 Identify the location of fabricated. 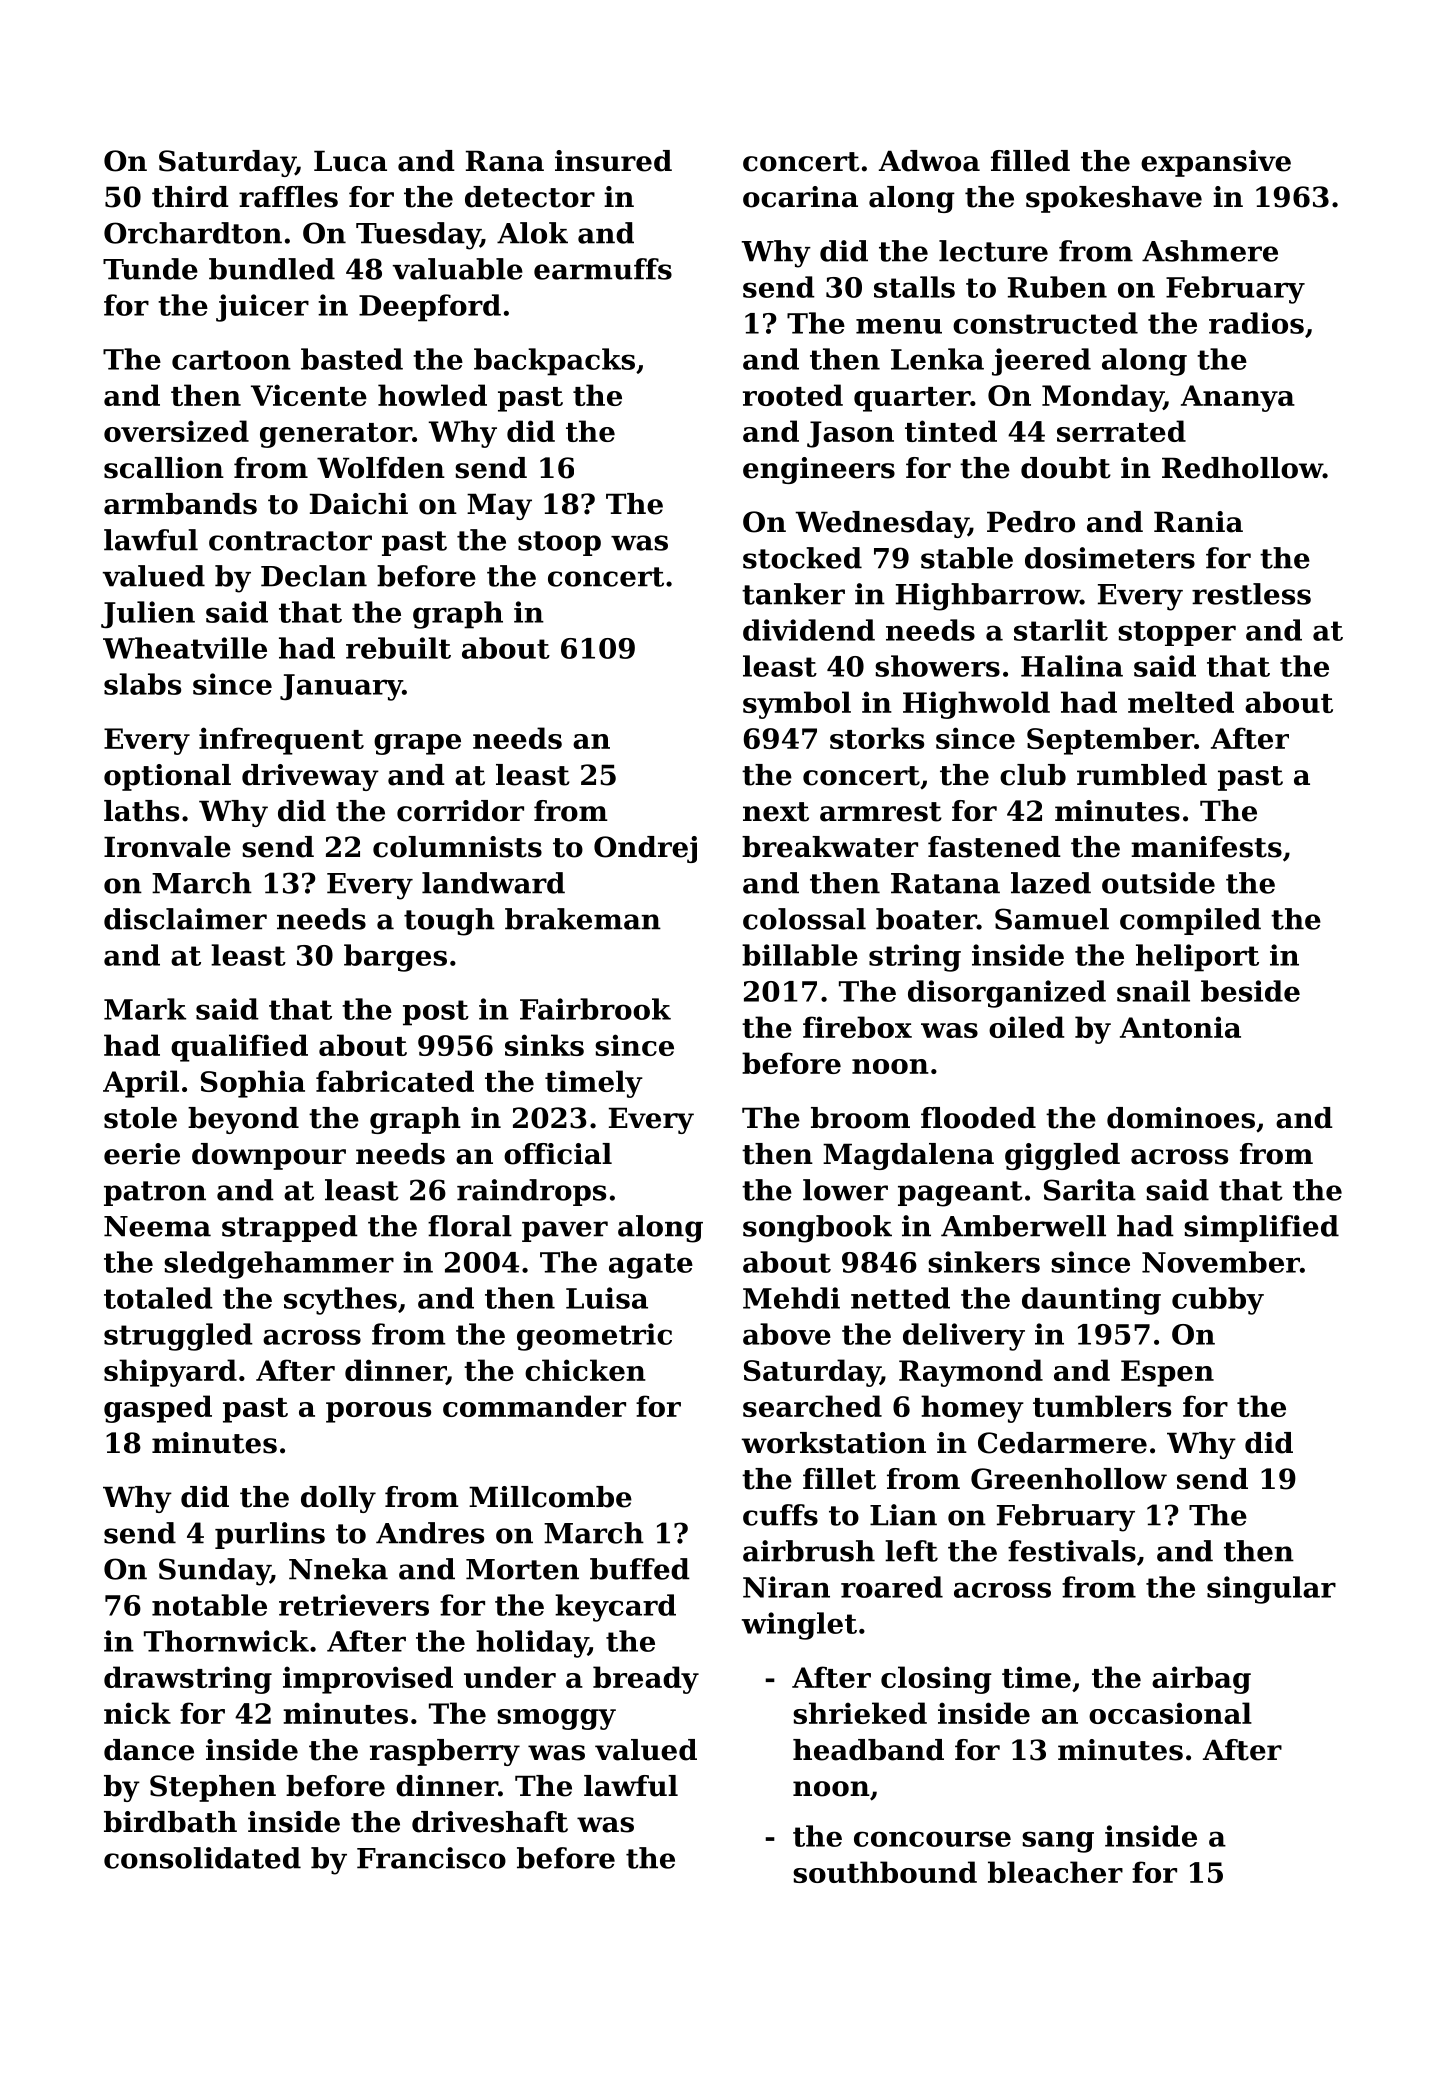
(395, 1081).
